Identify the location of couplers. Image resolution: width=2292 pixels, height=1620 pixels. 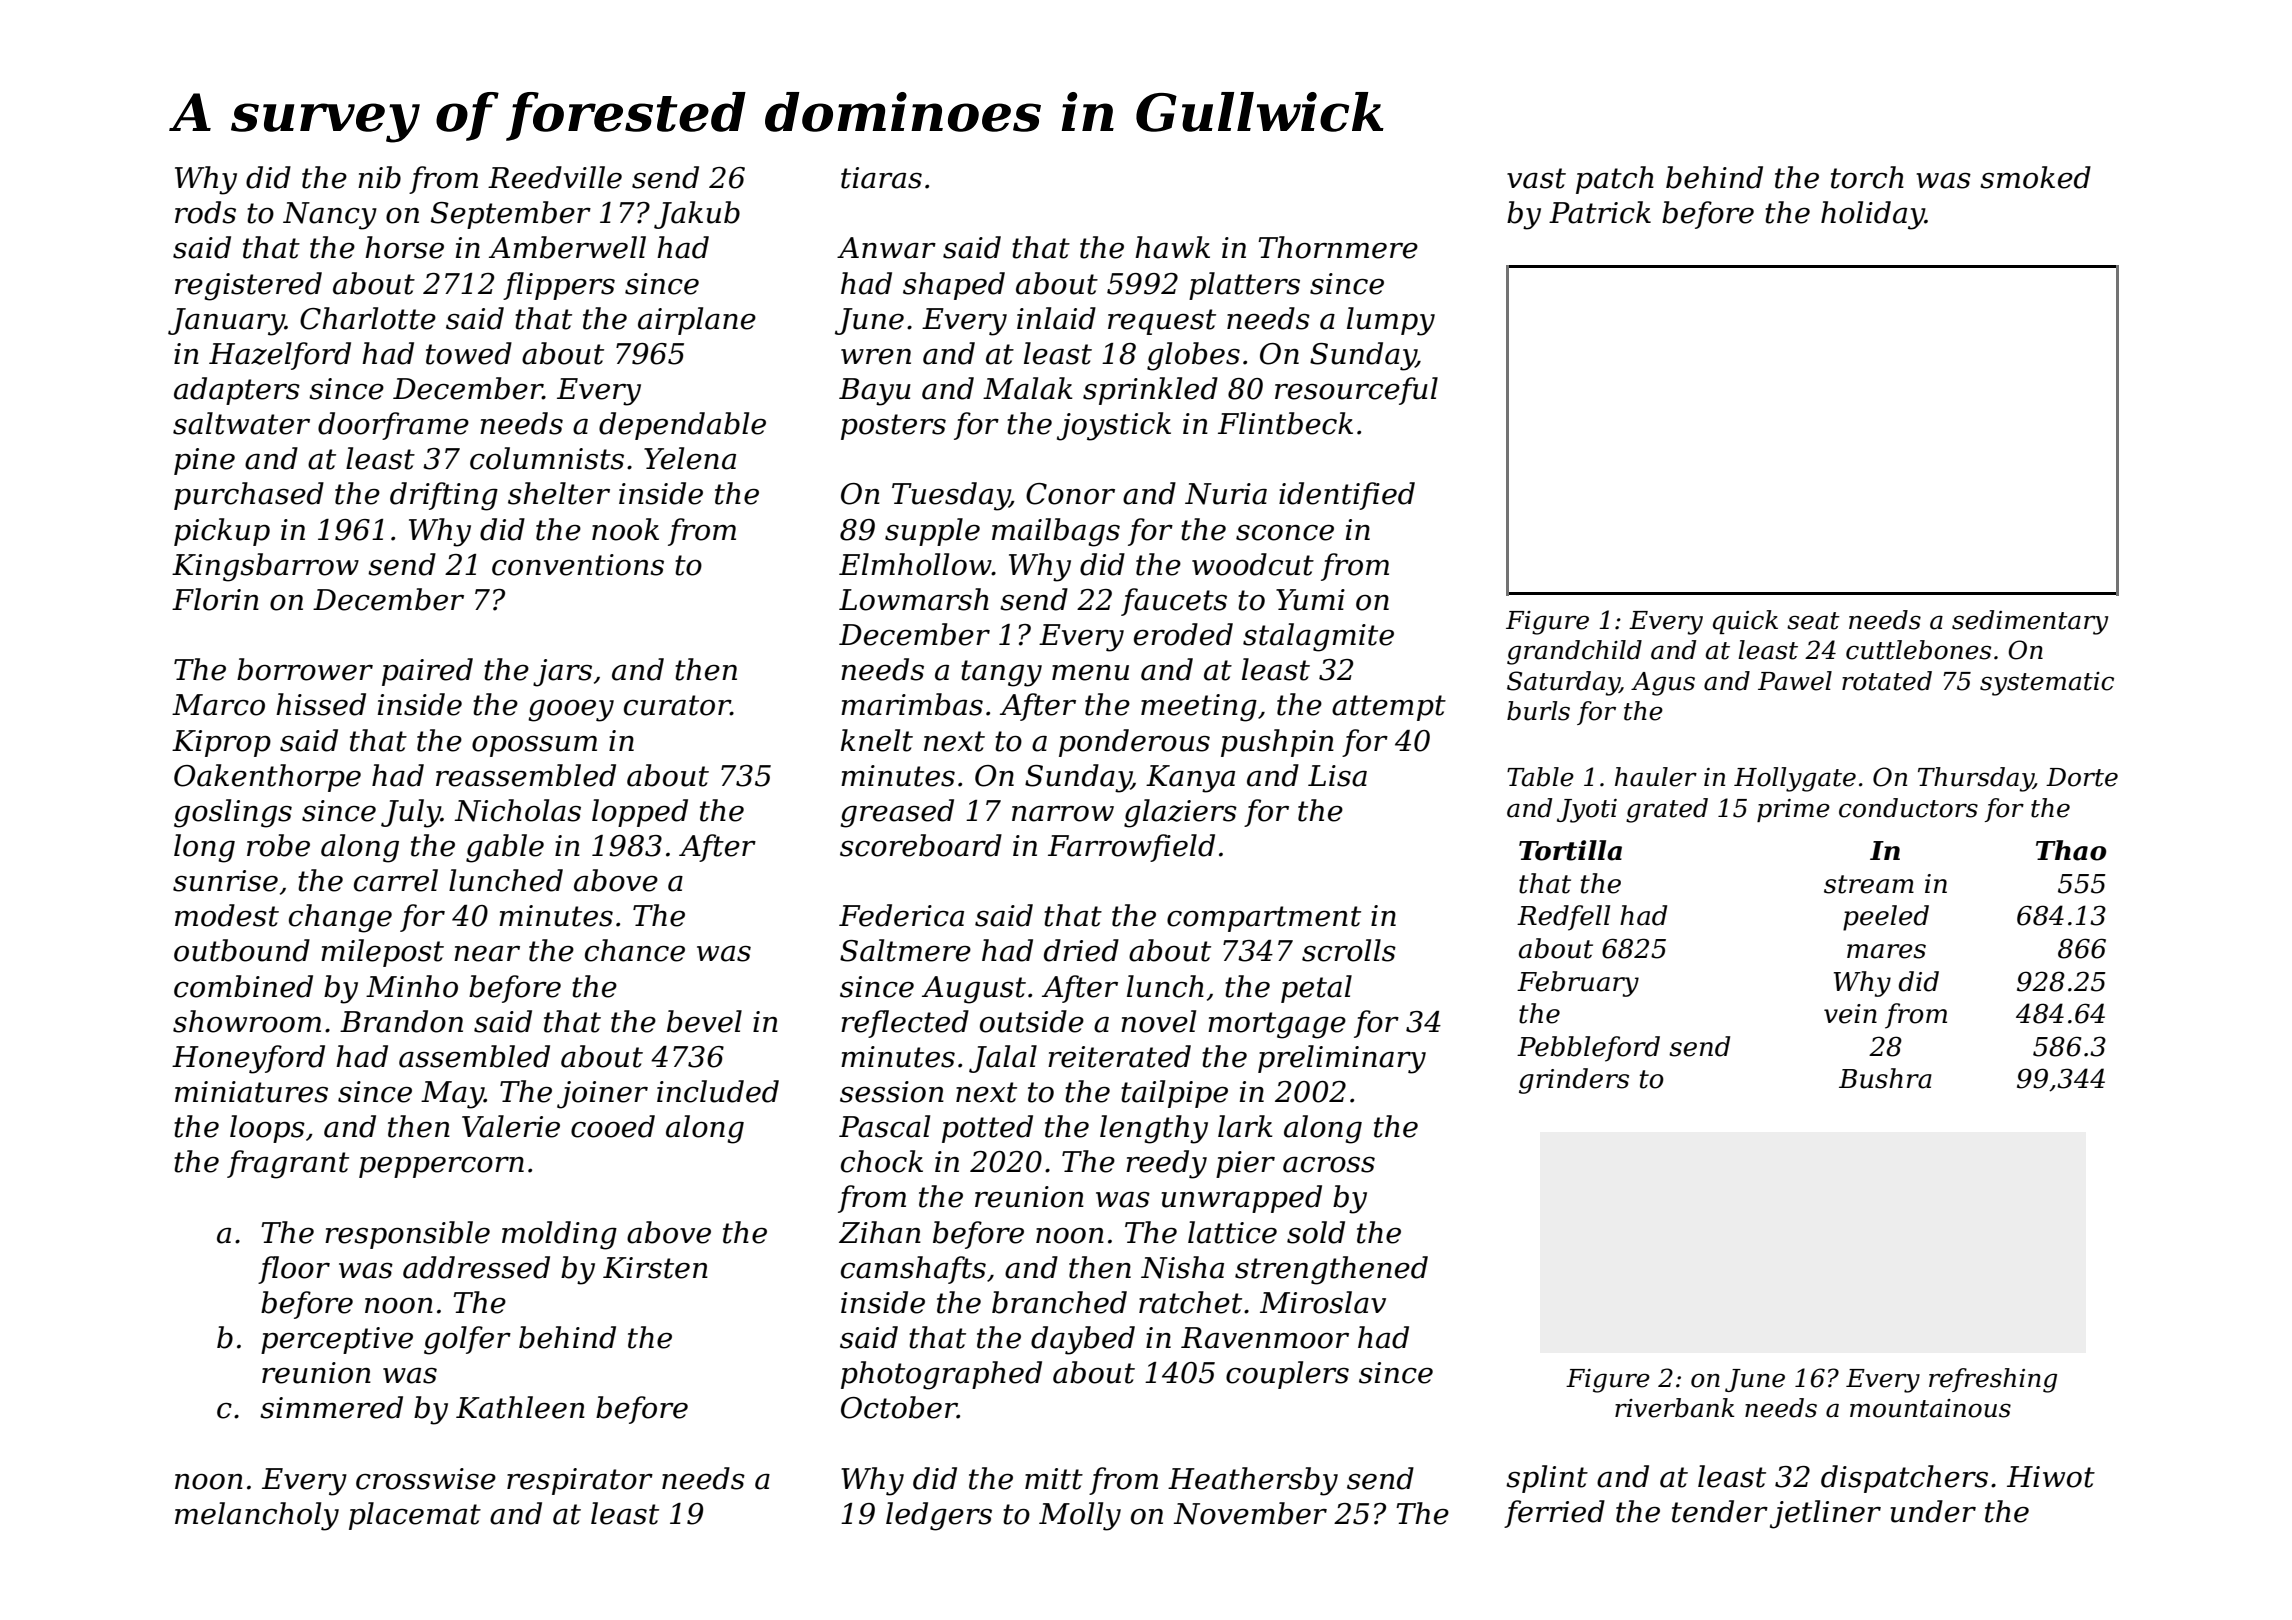
(1287, 1375).
